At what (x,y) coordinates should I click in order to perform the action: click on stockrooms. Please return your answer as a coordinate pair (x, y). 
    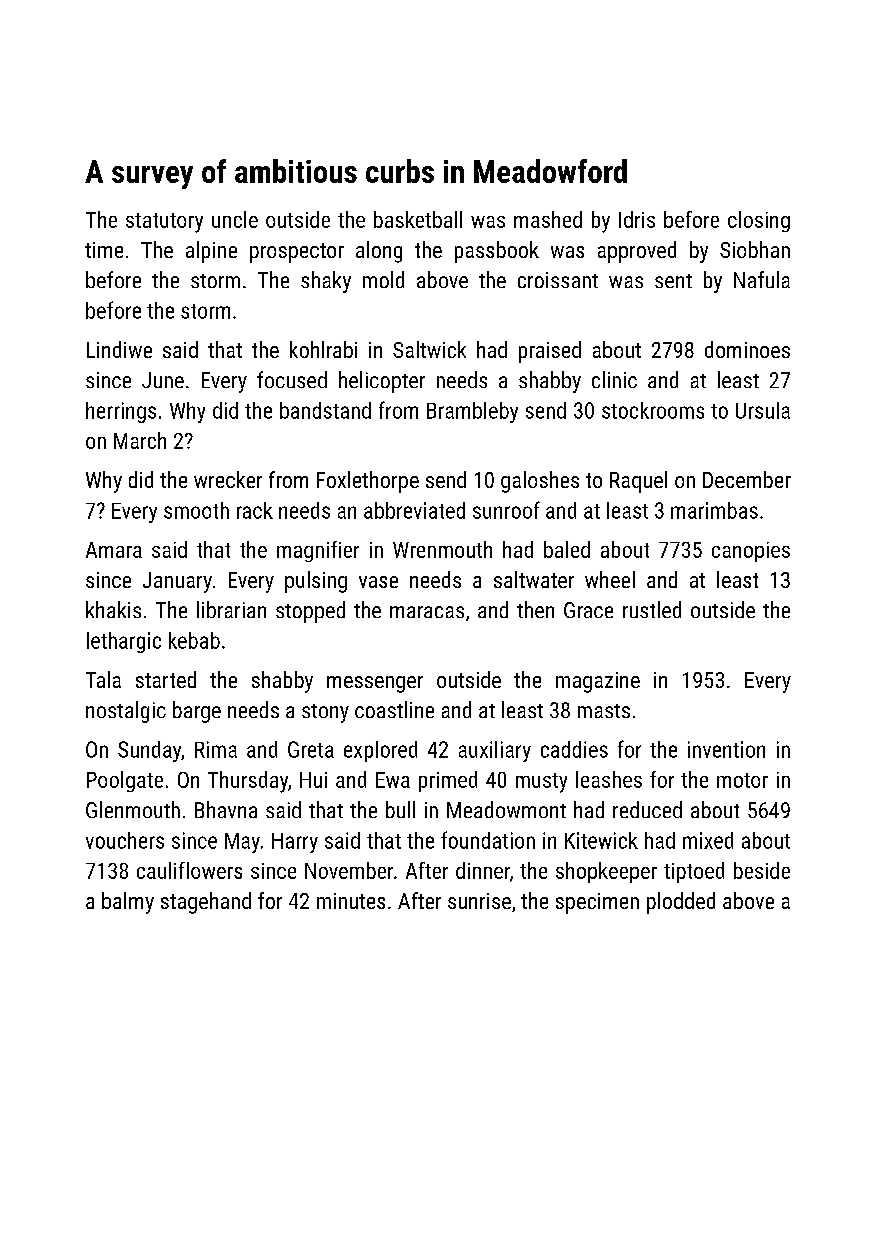
    Looking at the image, I should click on (653, 410).
